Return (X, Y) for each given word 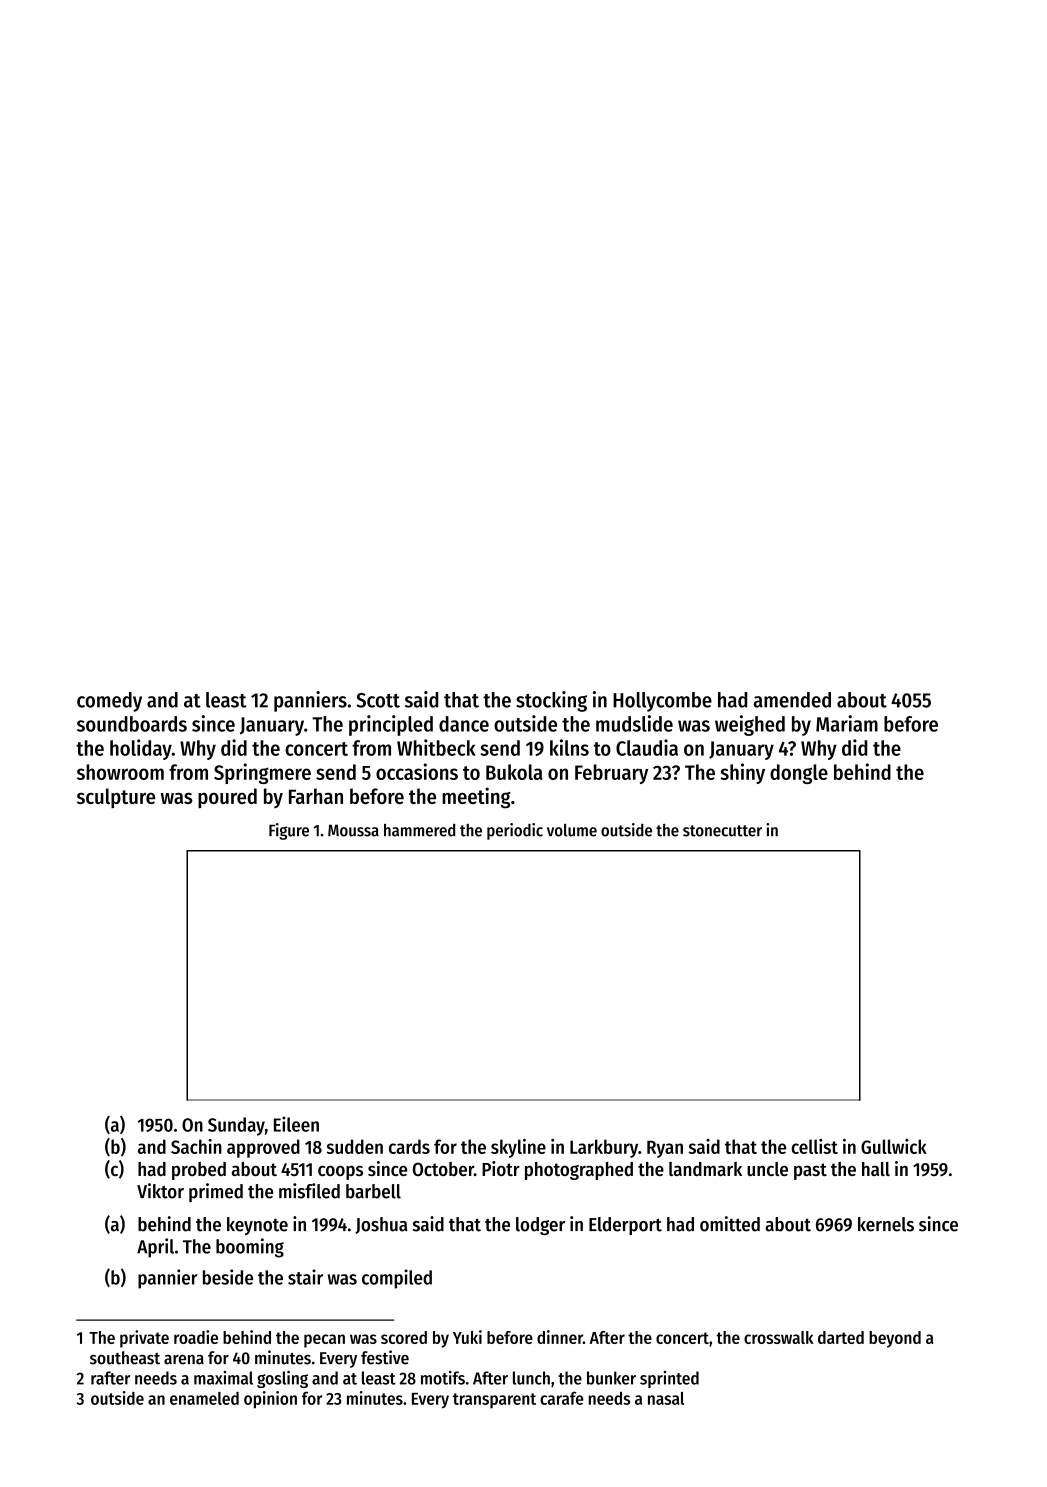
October (443, 1169)
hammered (419, 830)
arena (184, 1360)
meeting (476, 798)
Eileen (296, 1124)
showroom (120, 772)
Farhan (316, 796)
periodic (515, 831)
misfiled (309, 1191)
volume (572, 830)
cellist (814, 1146)
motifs (443, 1378)
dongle (799, 774)
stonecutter (722, 831)
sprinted (669, 1379)
